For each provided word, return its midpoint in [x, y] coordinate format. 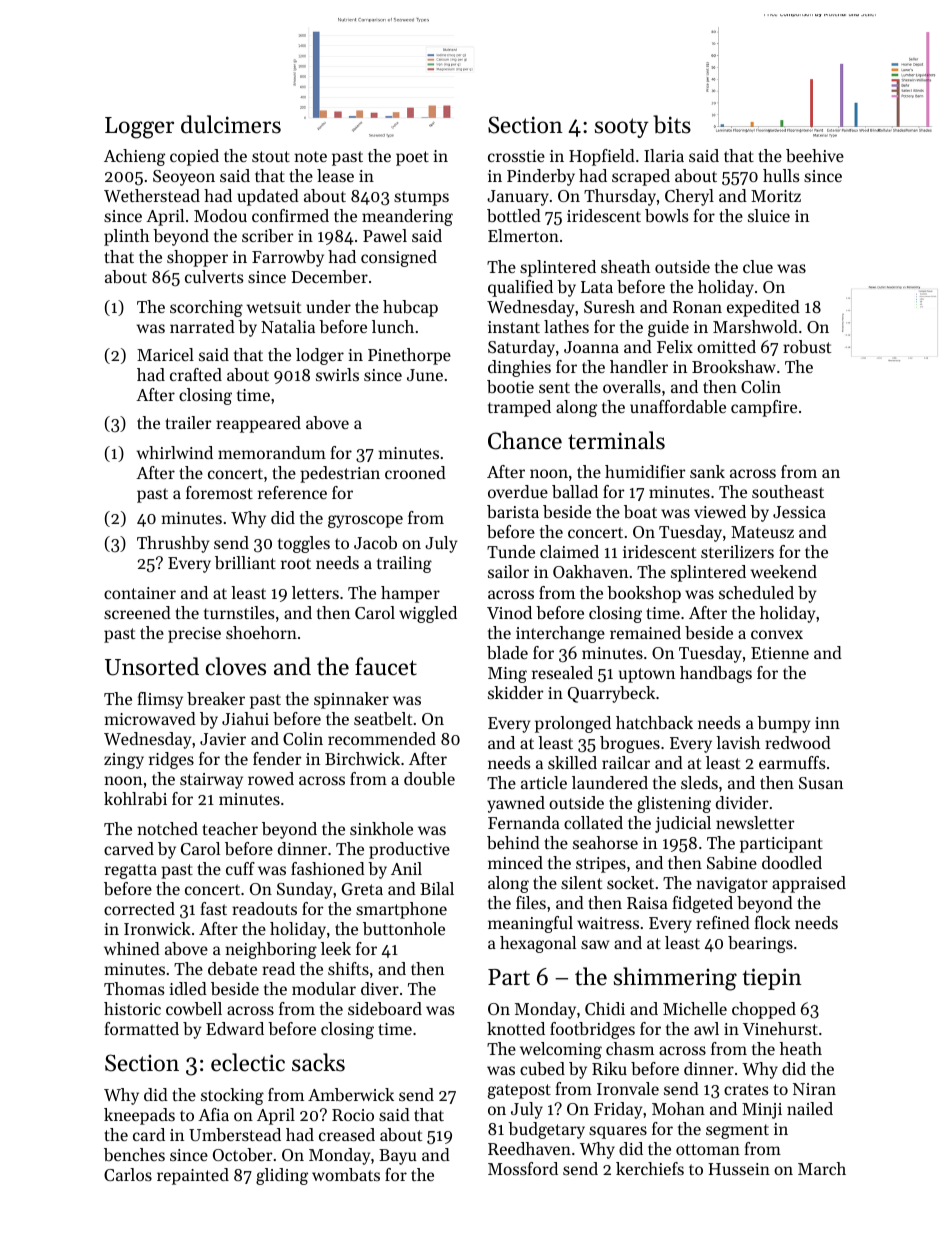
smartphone [401, 910]
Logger [139, 128]
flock [772, 922]
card [149, 1134]
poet [412, 158]
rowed [271, 778]
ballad [575, 491]
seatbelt [383, 718]
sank [707, 471]
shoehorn [261, 632]
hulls [781, 175]
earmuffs [792, 762]
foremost [219, 492]
